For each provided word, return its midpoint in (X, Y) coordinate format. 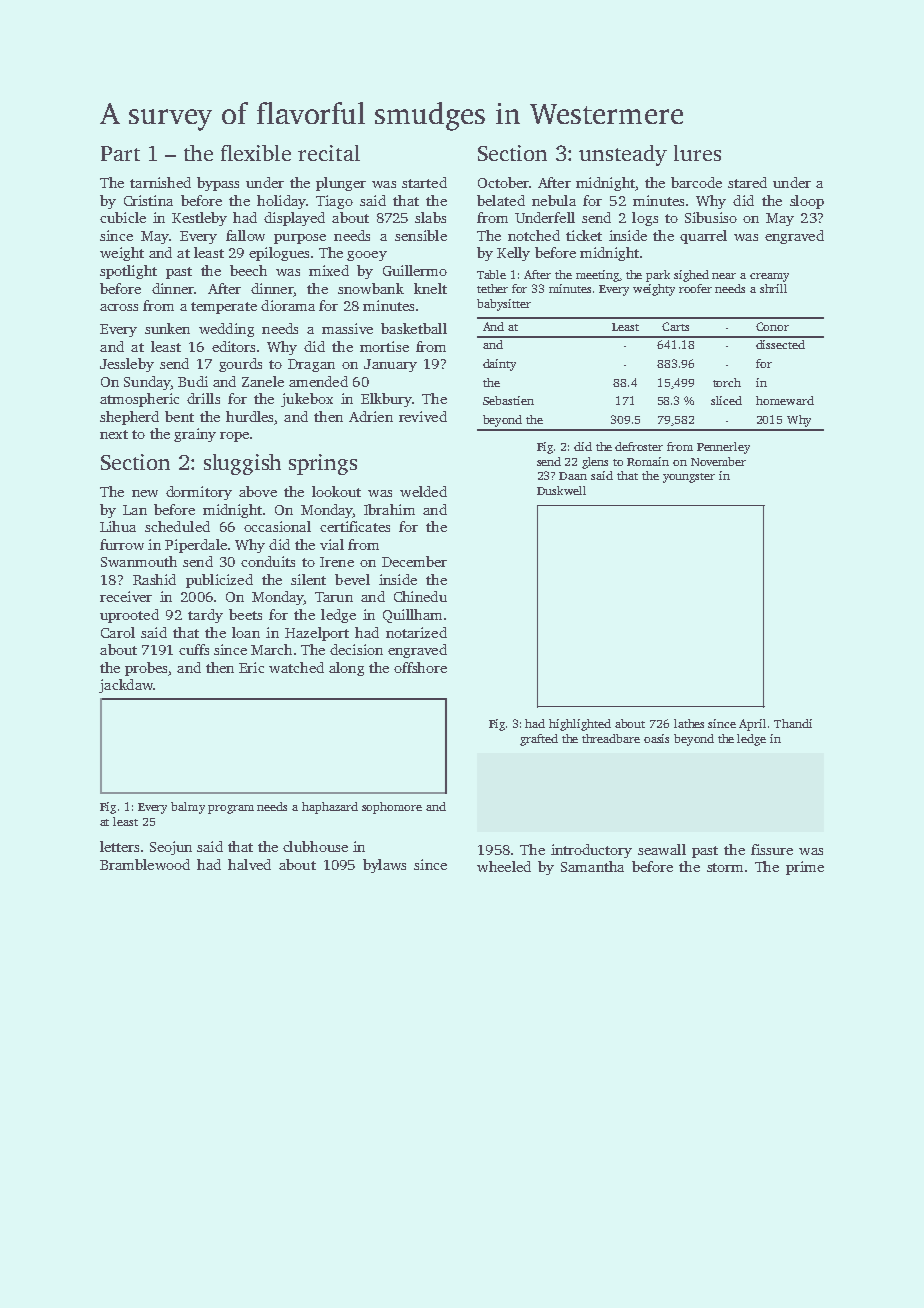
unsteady (623, 155)
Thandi (793, 723)
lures (697, 153)
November (718, 461)
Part (120, 153)
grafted (539, 740)
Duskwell (561, 490)
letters (119, 846)
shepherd (129, 418)
